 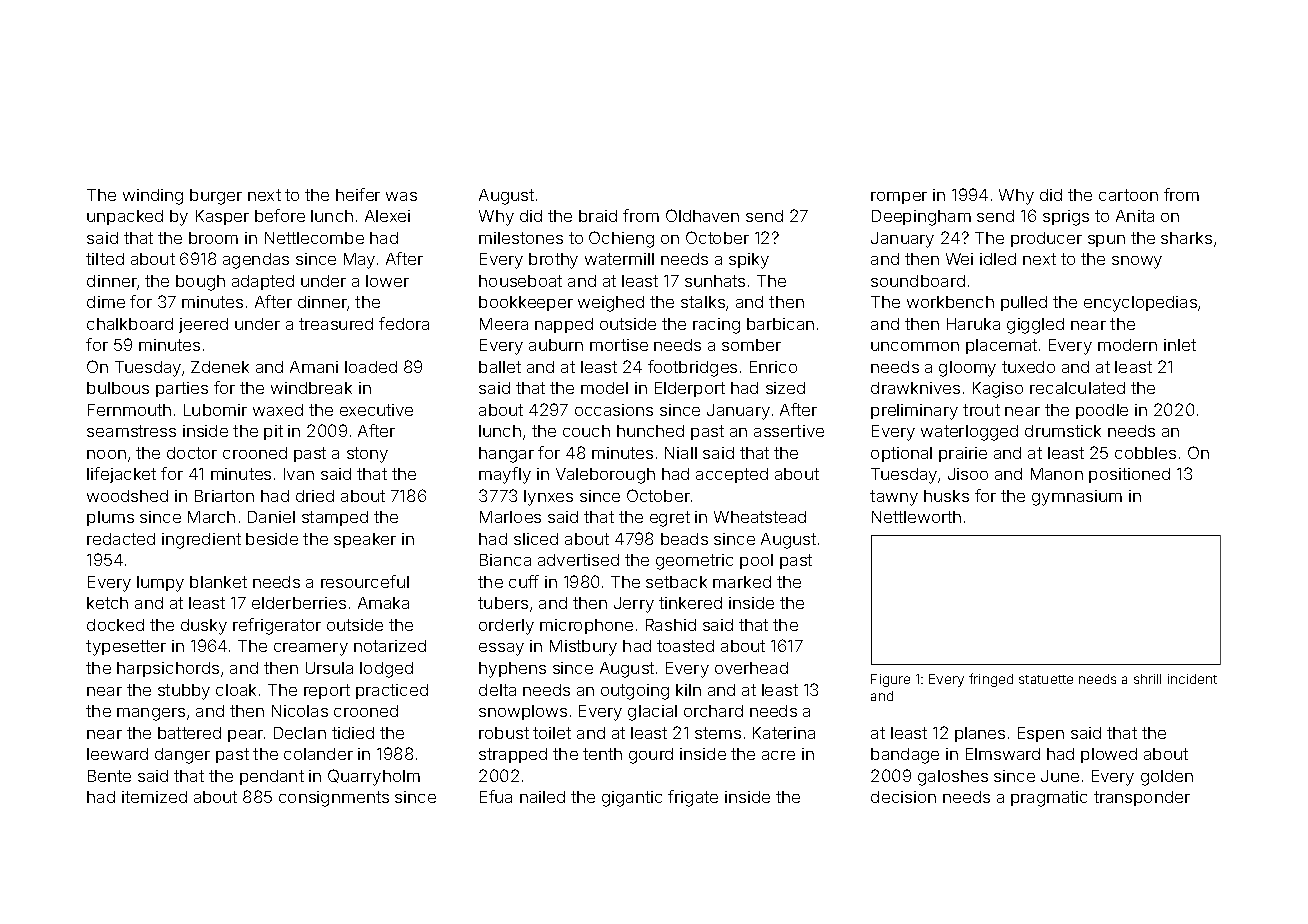 What do you see at coordinates (1109, 755) in the screenshot?
I see `plowed` at bounding box center [1109, 755].
